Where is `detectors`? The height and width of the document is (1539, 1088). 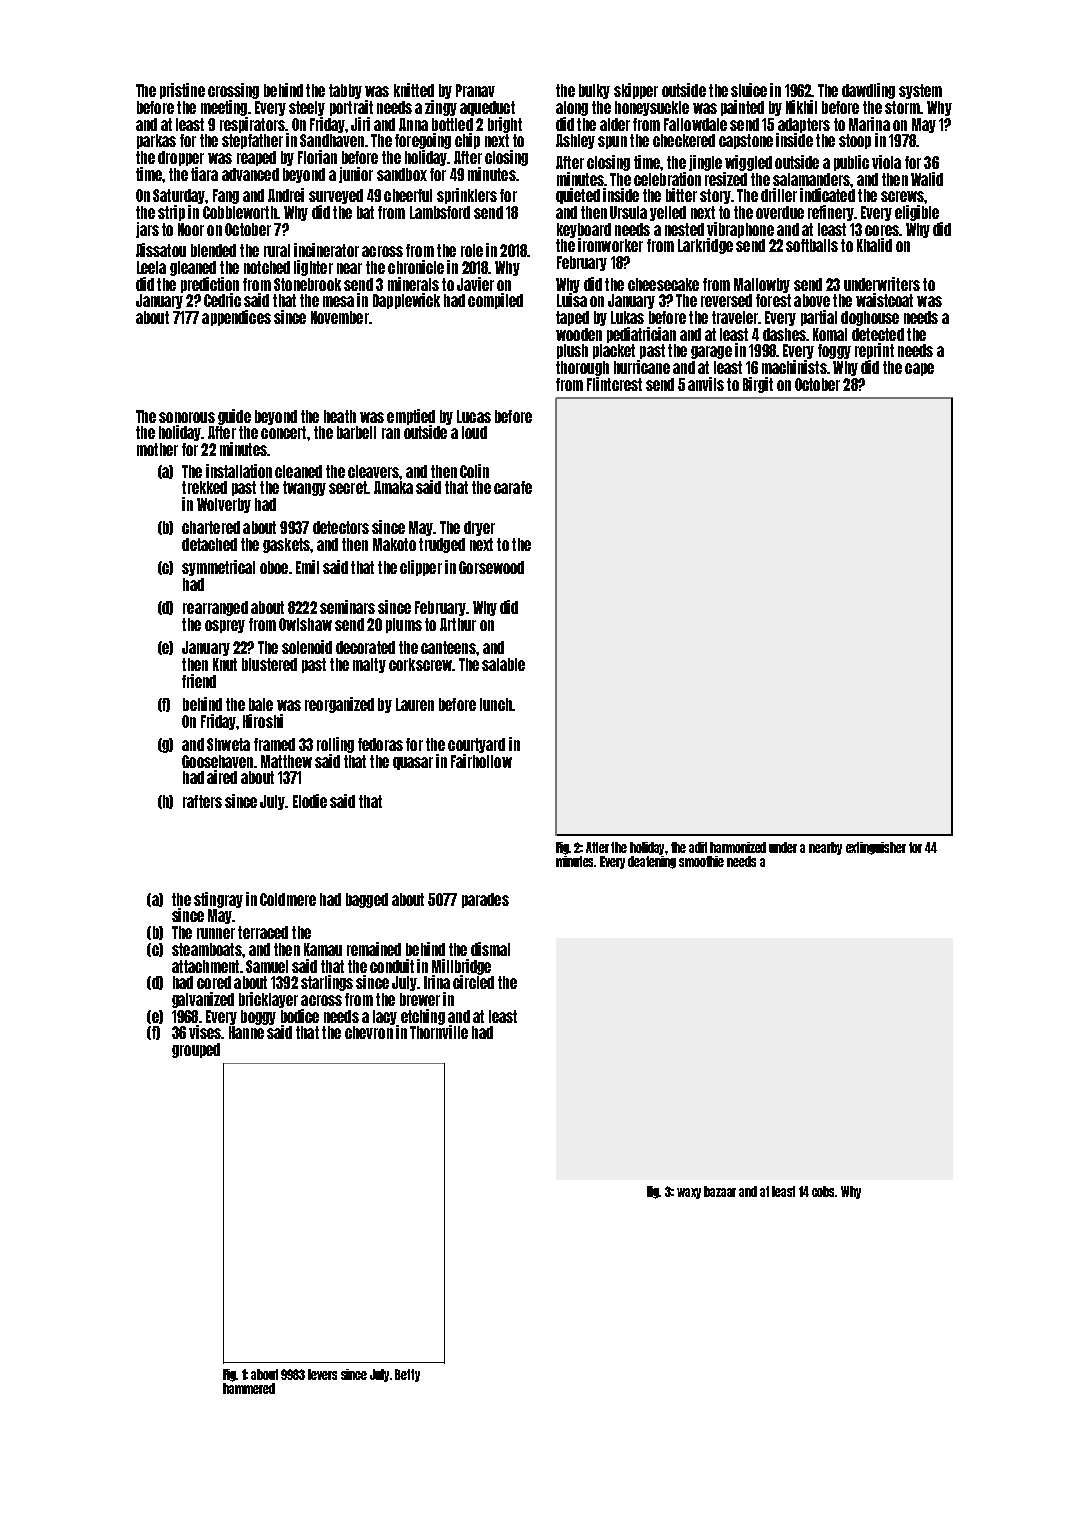 detectors is located at coordinates (341, 527).
